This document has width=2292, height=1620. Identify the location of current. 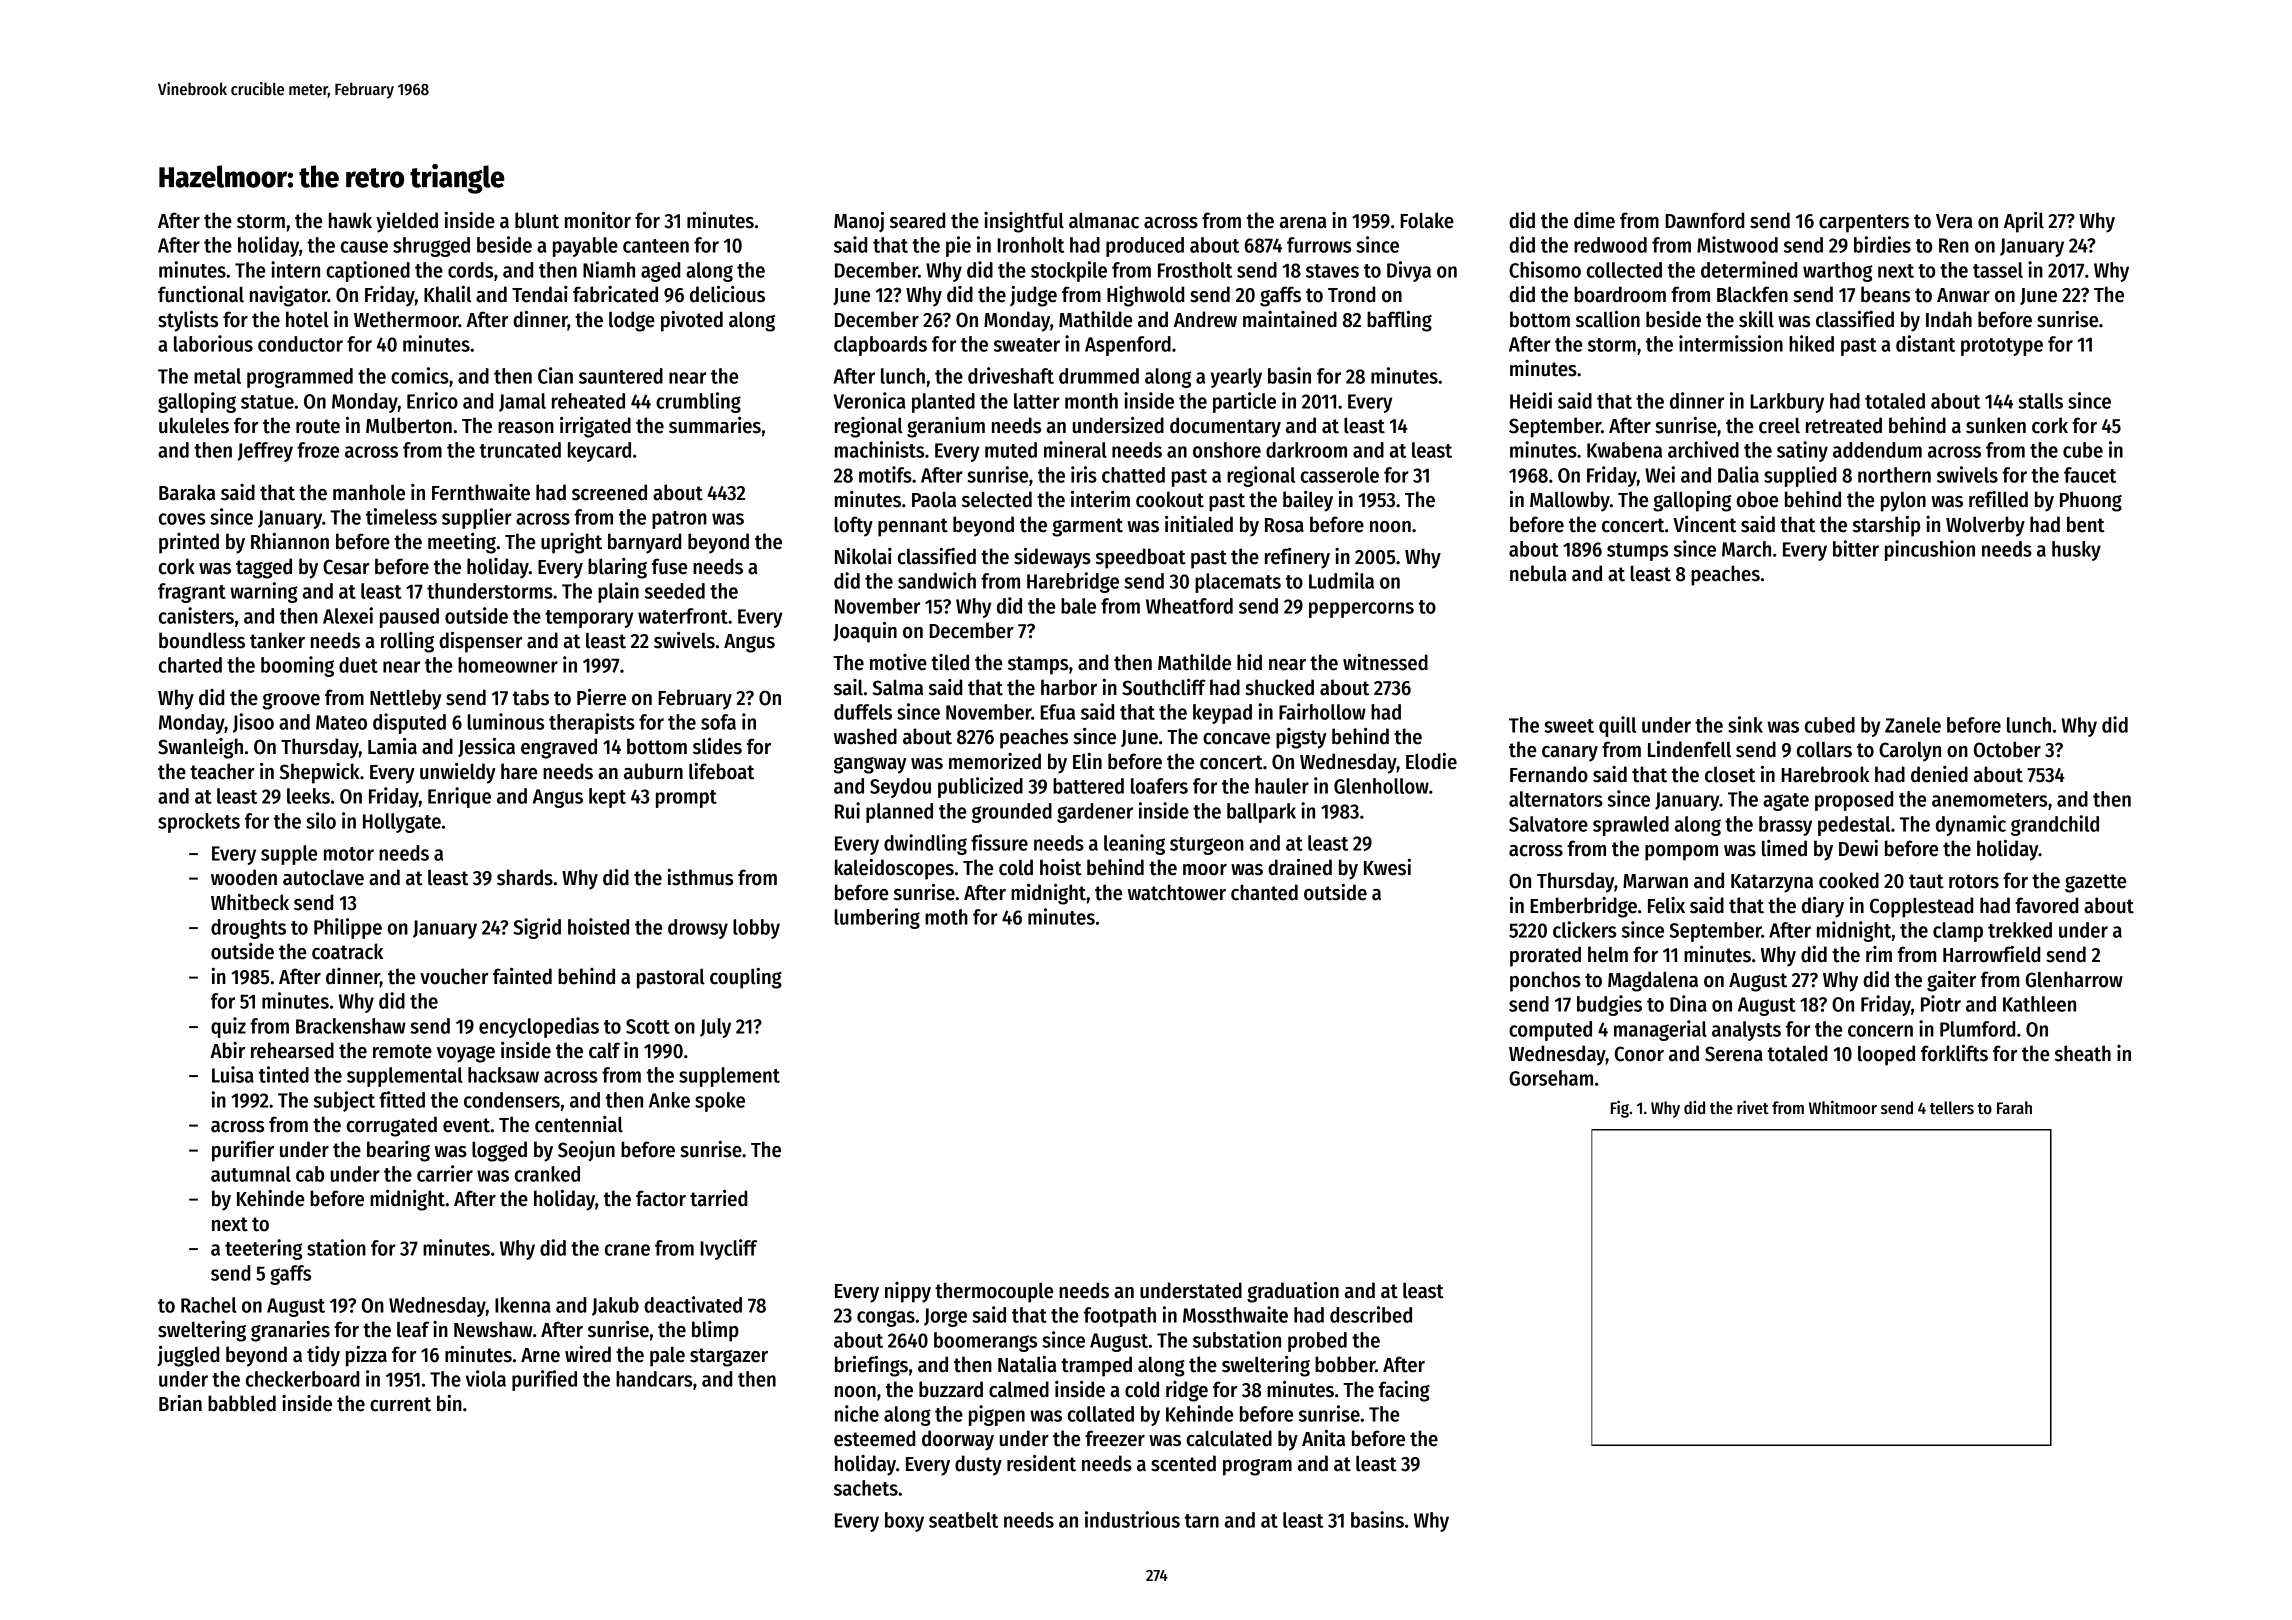
(400, 1404).
